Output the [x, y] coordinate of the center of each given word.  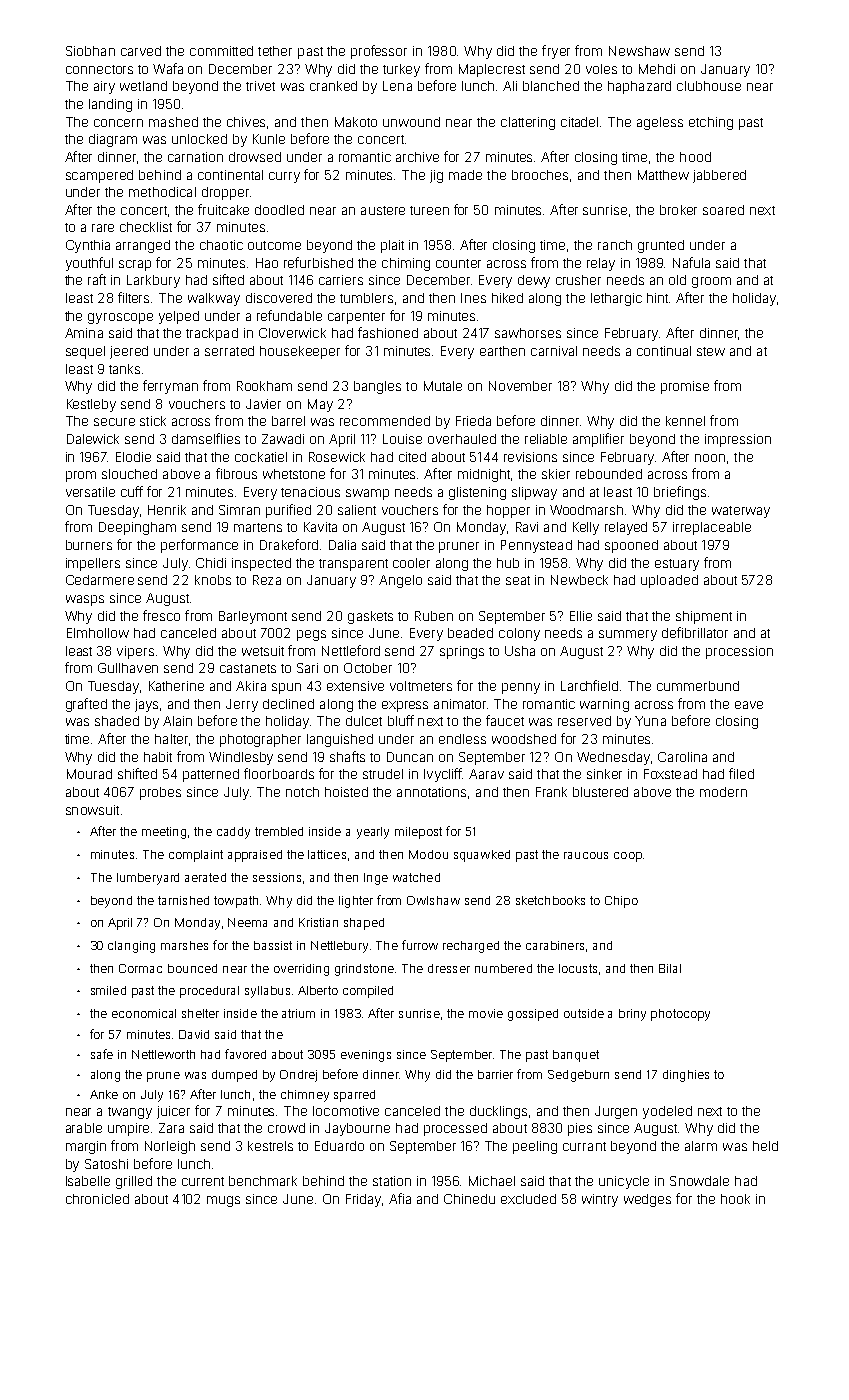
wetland [143, 86]
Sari [307, 668]
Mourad [89, 774]
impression [738, 440]
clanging [131, 947]
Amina [84, 333]
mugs [223, 1201]
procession [739, 652]
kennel [685, 421]
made [465, 175]
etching [711, 123]
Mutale [443, 386]
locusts [578, 968]
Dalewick [93, 439]
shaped [364, 924]
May [320, 405]
